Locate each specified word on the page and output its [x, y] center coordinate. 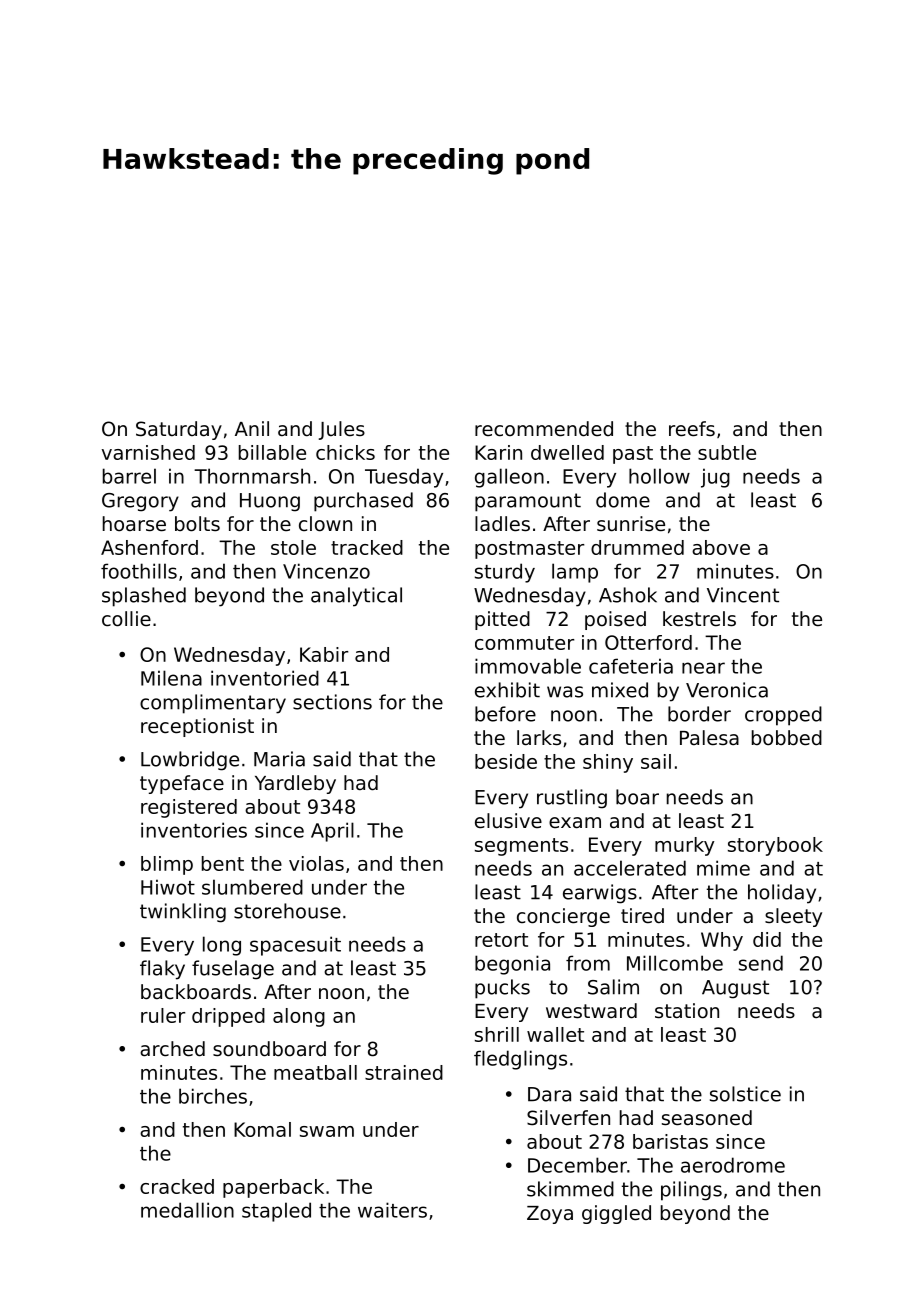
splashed [144, 597]
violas [316, 863]
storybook [775, 846]
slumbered [252, 887]
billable [272, 452]
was [565, 692]
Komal [262, 1129]
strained [404, 1072]
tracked [367, 547]
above [721, 547]
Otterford [648, 642]
